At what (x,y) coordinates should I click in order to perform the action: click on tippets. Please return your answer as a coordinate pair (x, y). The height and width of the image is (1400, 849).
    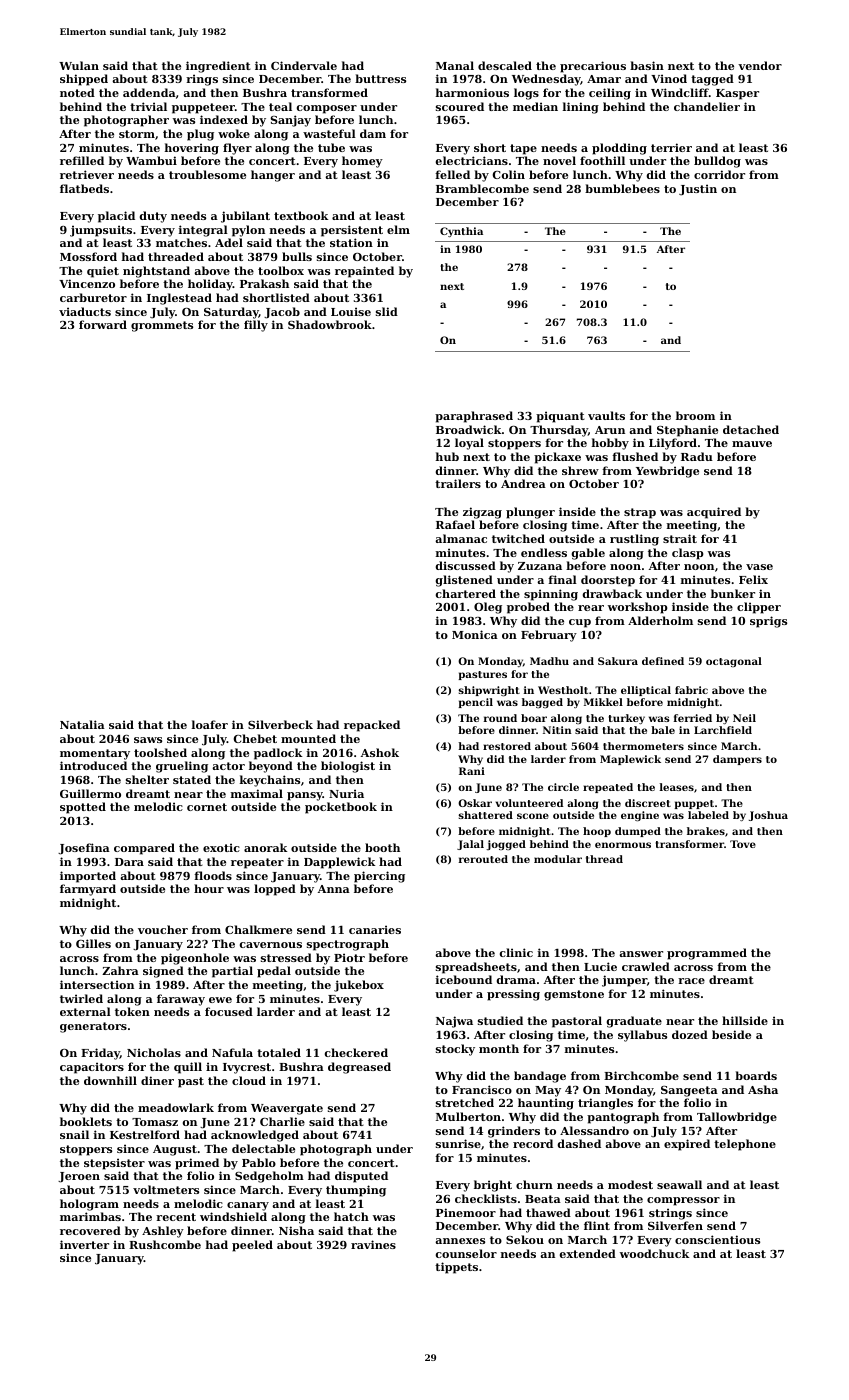
    Looking at the image, I should click on (456, 1268).
